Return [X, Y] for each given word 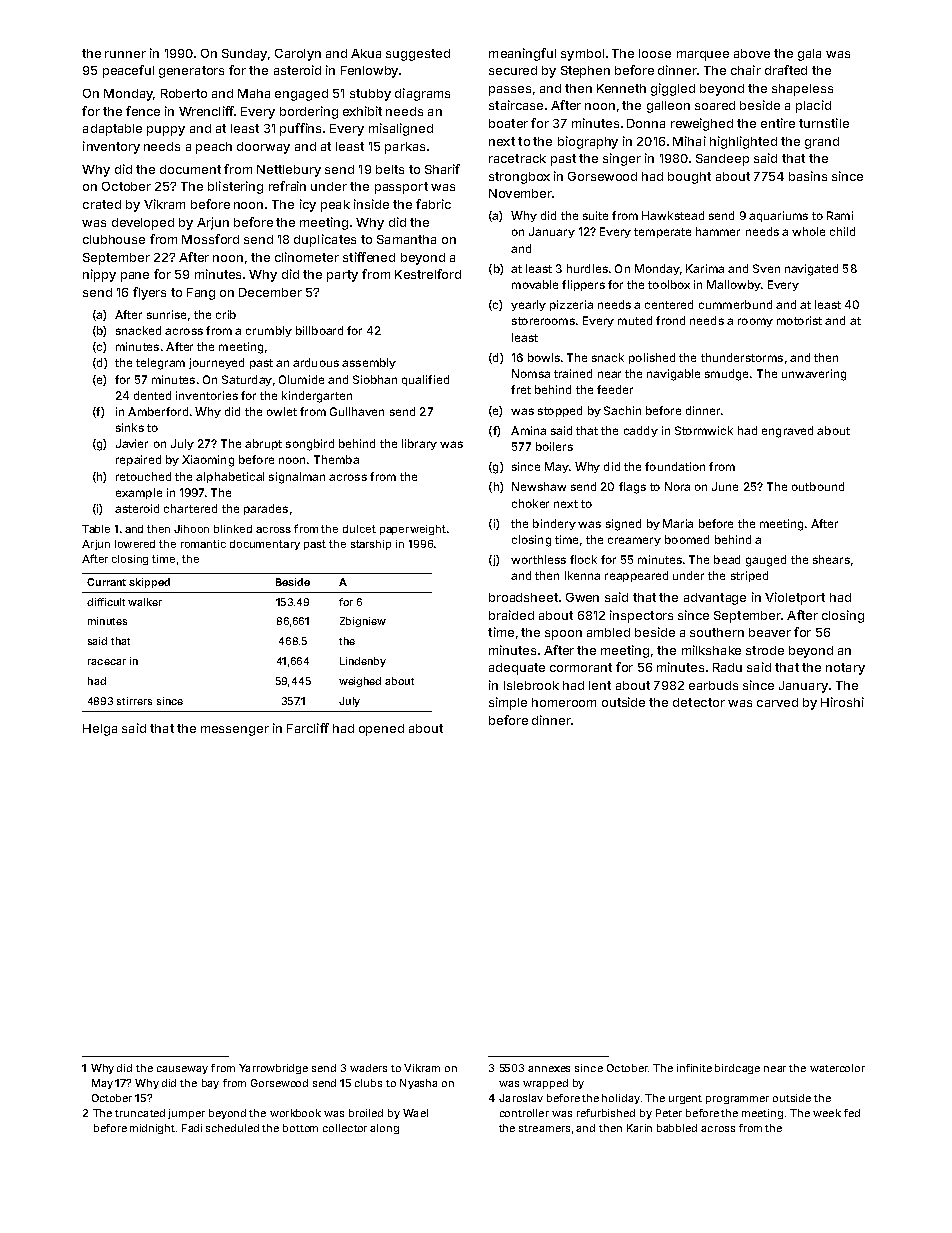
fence [143, 111]
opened [381, 730]
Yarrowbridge [273, 1069]
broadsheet [523, 597]
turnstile [824, 123]
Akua [366, 53]
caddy [641, 431]
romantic [203, 544]
